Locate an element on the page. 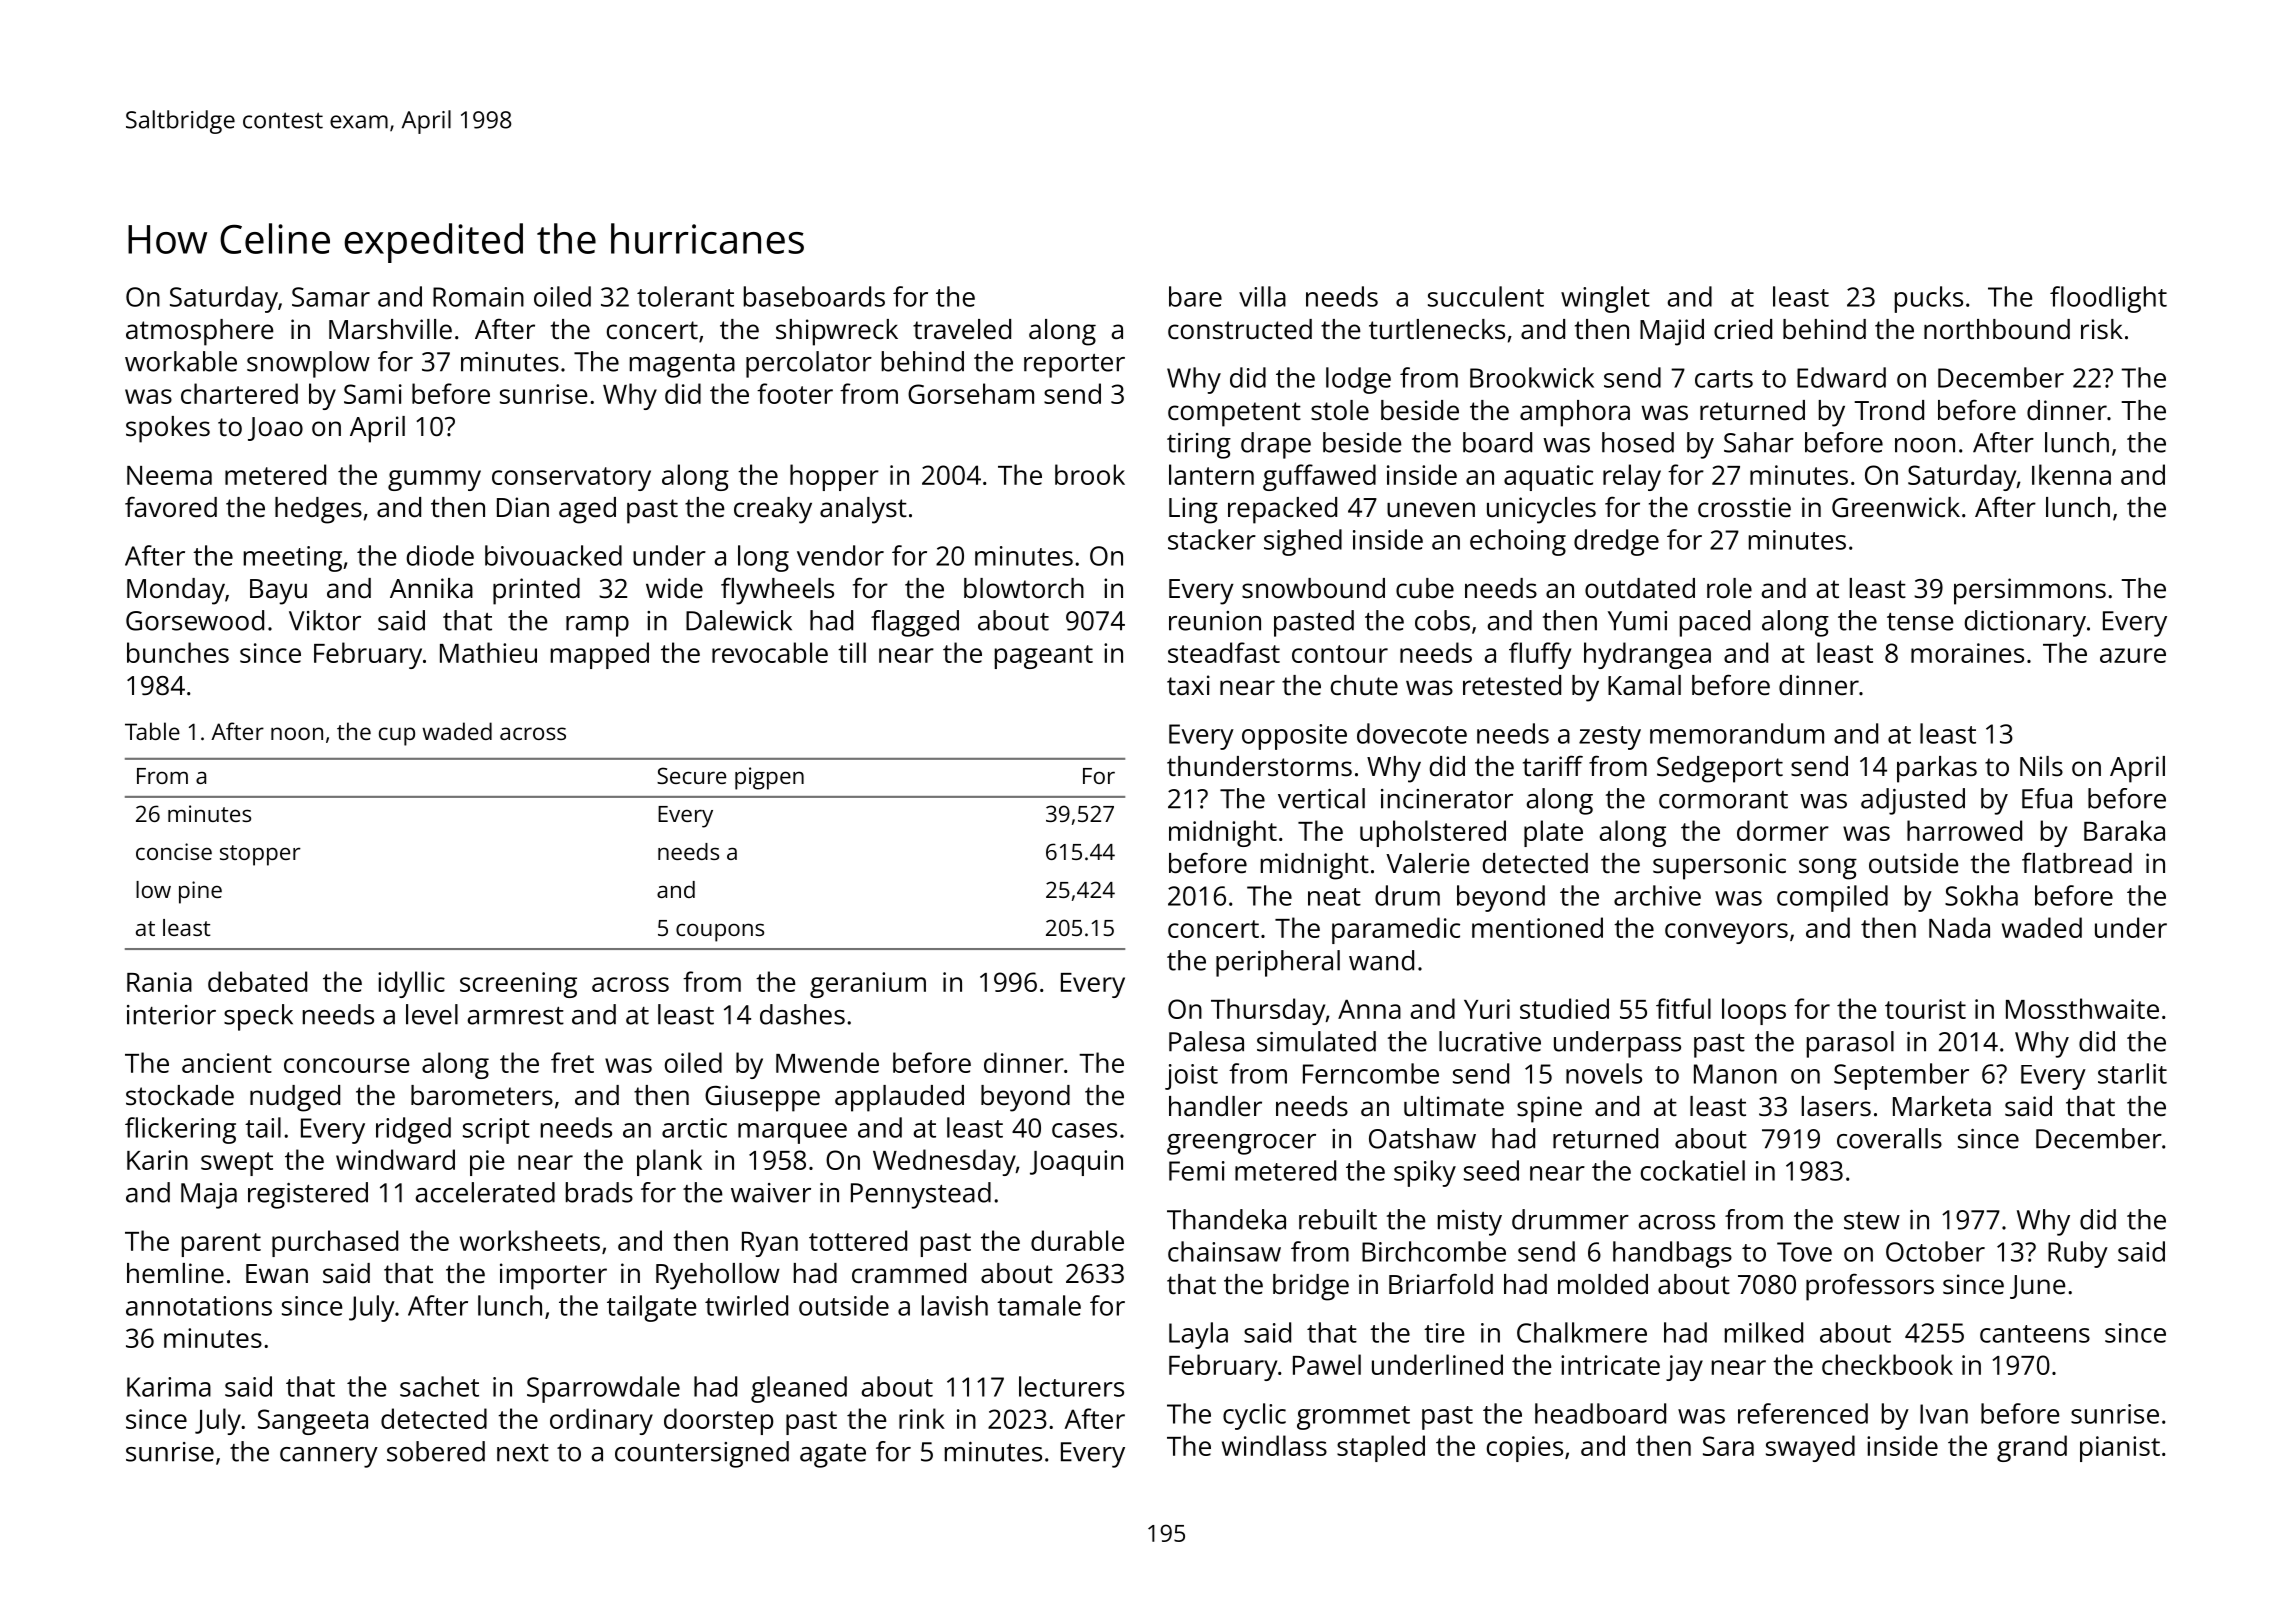 The height and width of the page is (1620, 2292). coupons is located at coordinates (720, 932).
